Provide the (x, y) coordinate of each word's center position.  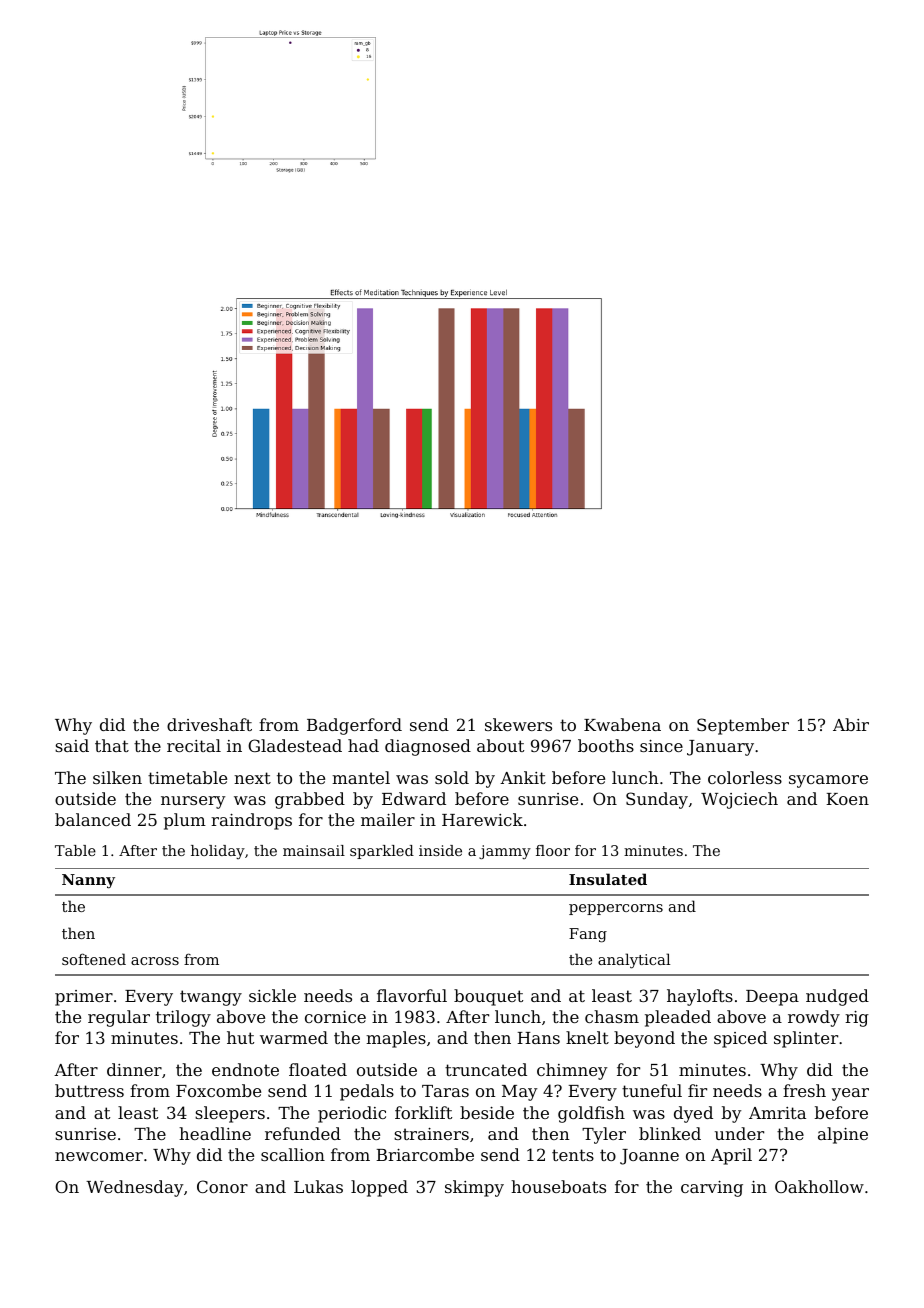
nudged (837, 997)
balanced (93, 819)
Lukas (318, 1186)
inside (440, 850)
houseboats (558, 1186)
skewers (518, 724)
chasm (612, 1016)
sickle (272, 995)
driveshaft (209, 724)
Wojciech (739, 800)
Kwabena (622, 724)
